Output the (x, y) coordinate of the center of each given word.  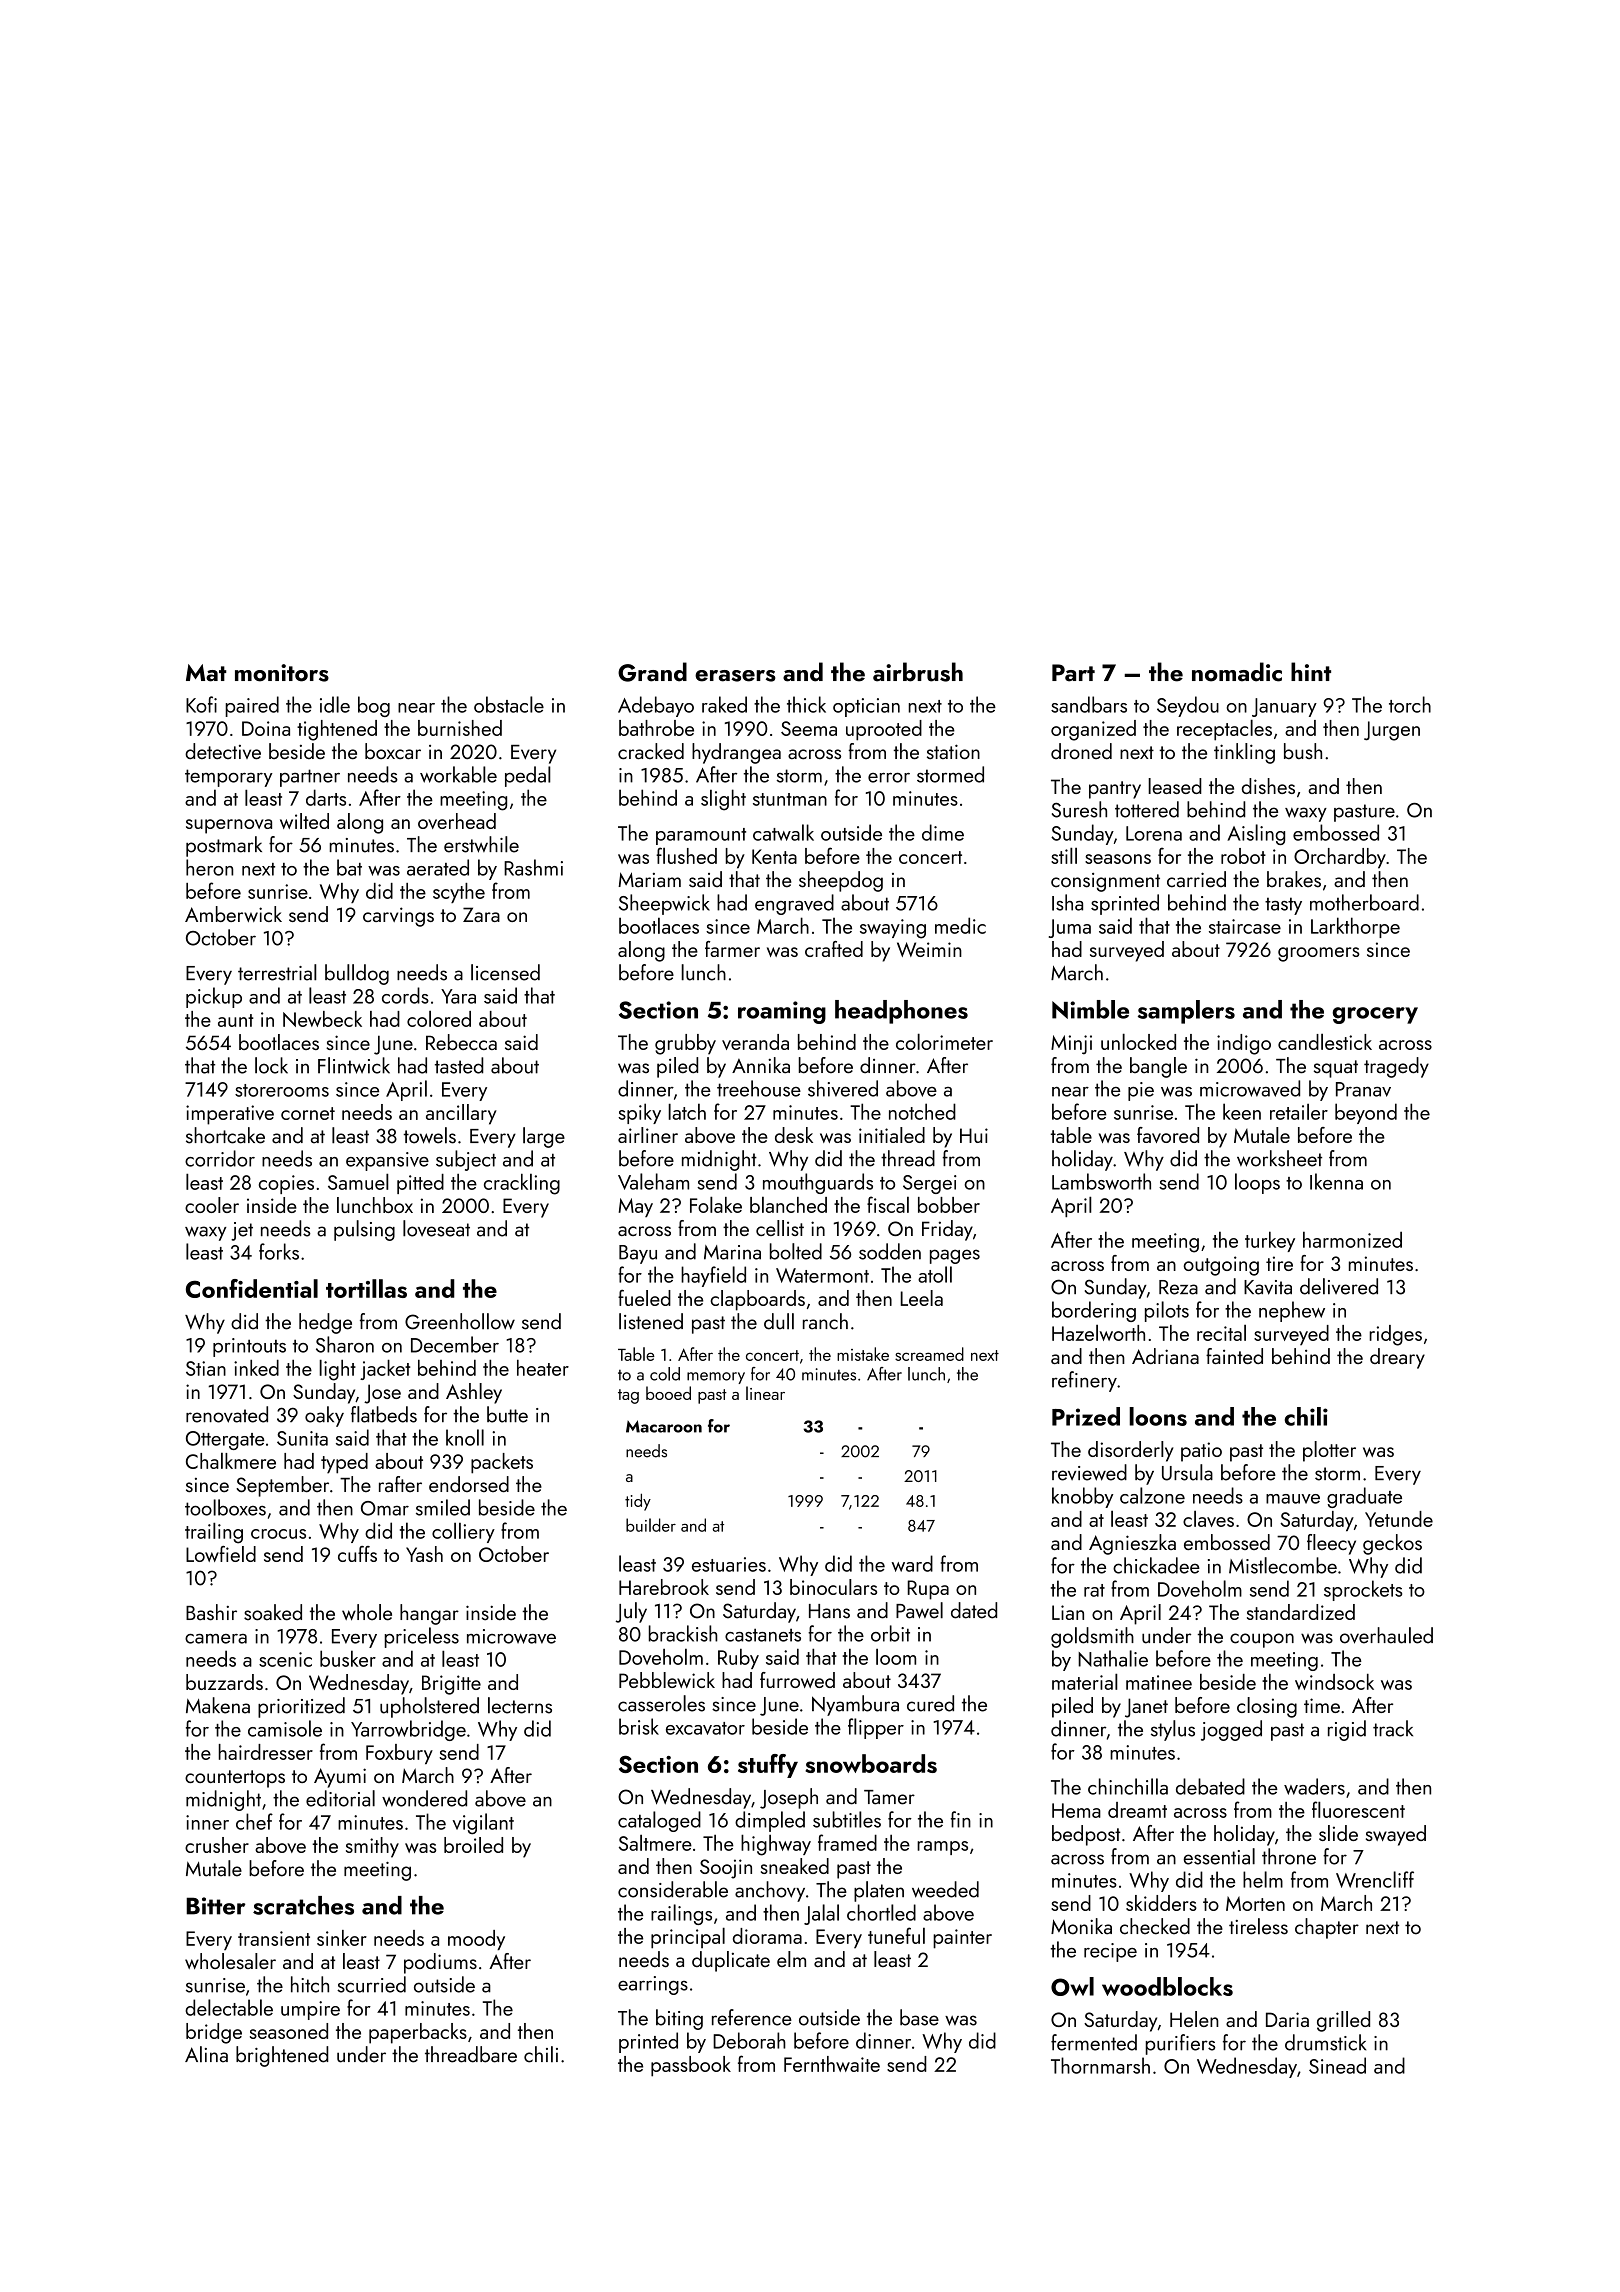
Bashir (211, 1612)
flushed (686, 855)
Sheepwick (664, 904)
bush (1303, 751)
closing (1267, 1707)
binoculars (833, 1587)
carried (1196, 879)
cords (405, 995)
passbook (691, 2066)
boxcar (393, 751)
